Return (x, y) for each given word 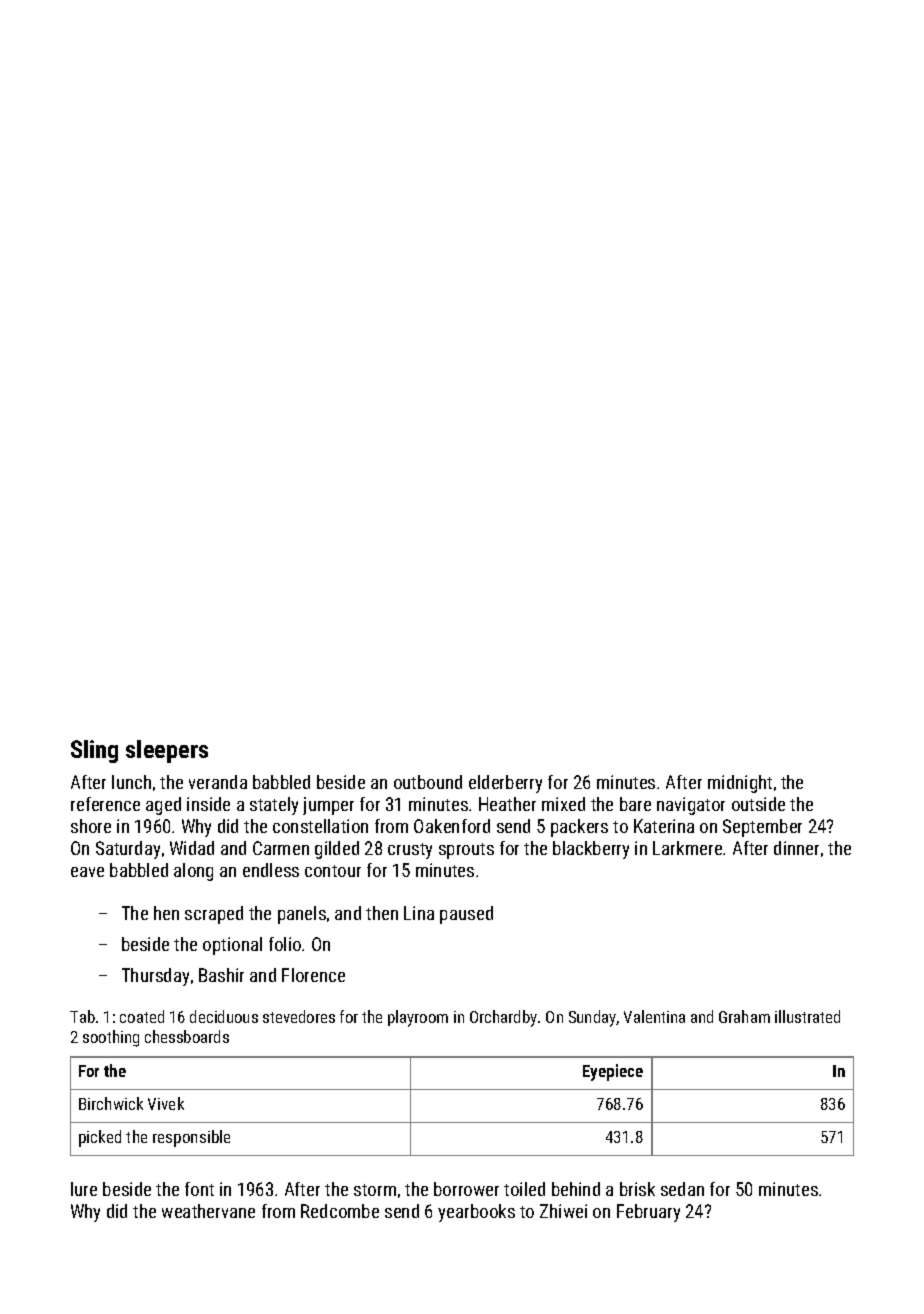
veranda (218, 782)
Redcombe (340, 1211)
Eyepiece (613, 1072)
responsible (191, 1138)
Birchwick (111, 1103)
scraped (214, 915)
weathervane (208, 1211)
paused (466, 915)
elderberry (505, 784)
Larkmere (687, 848)
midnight (740, 784)
